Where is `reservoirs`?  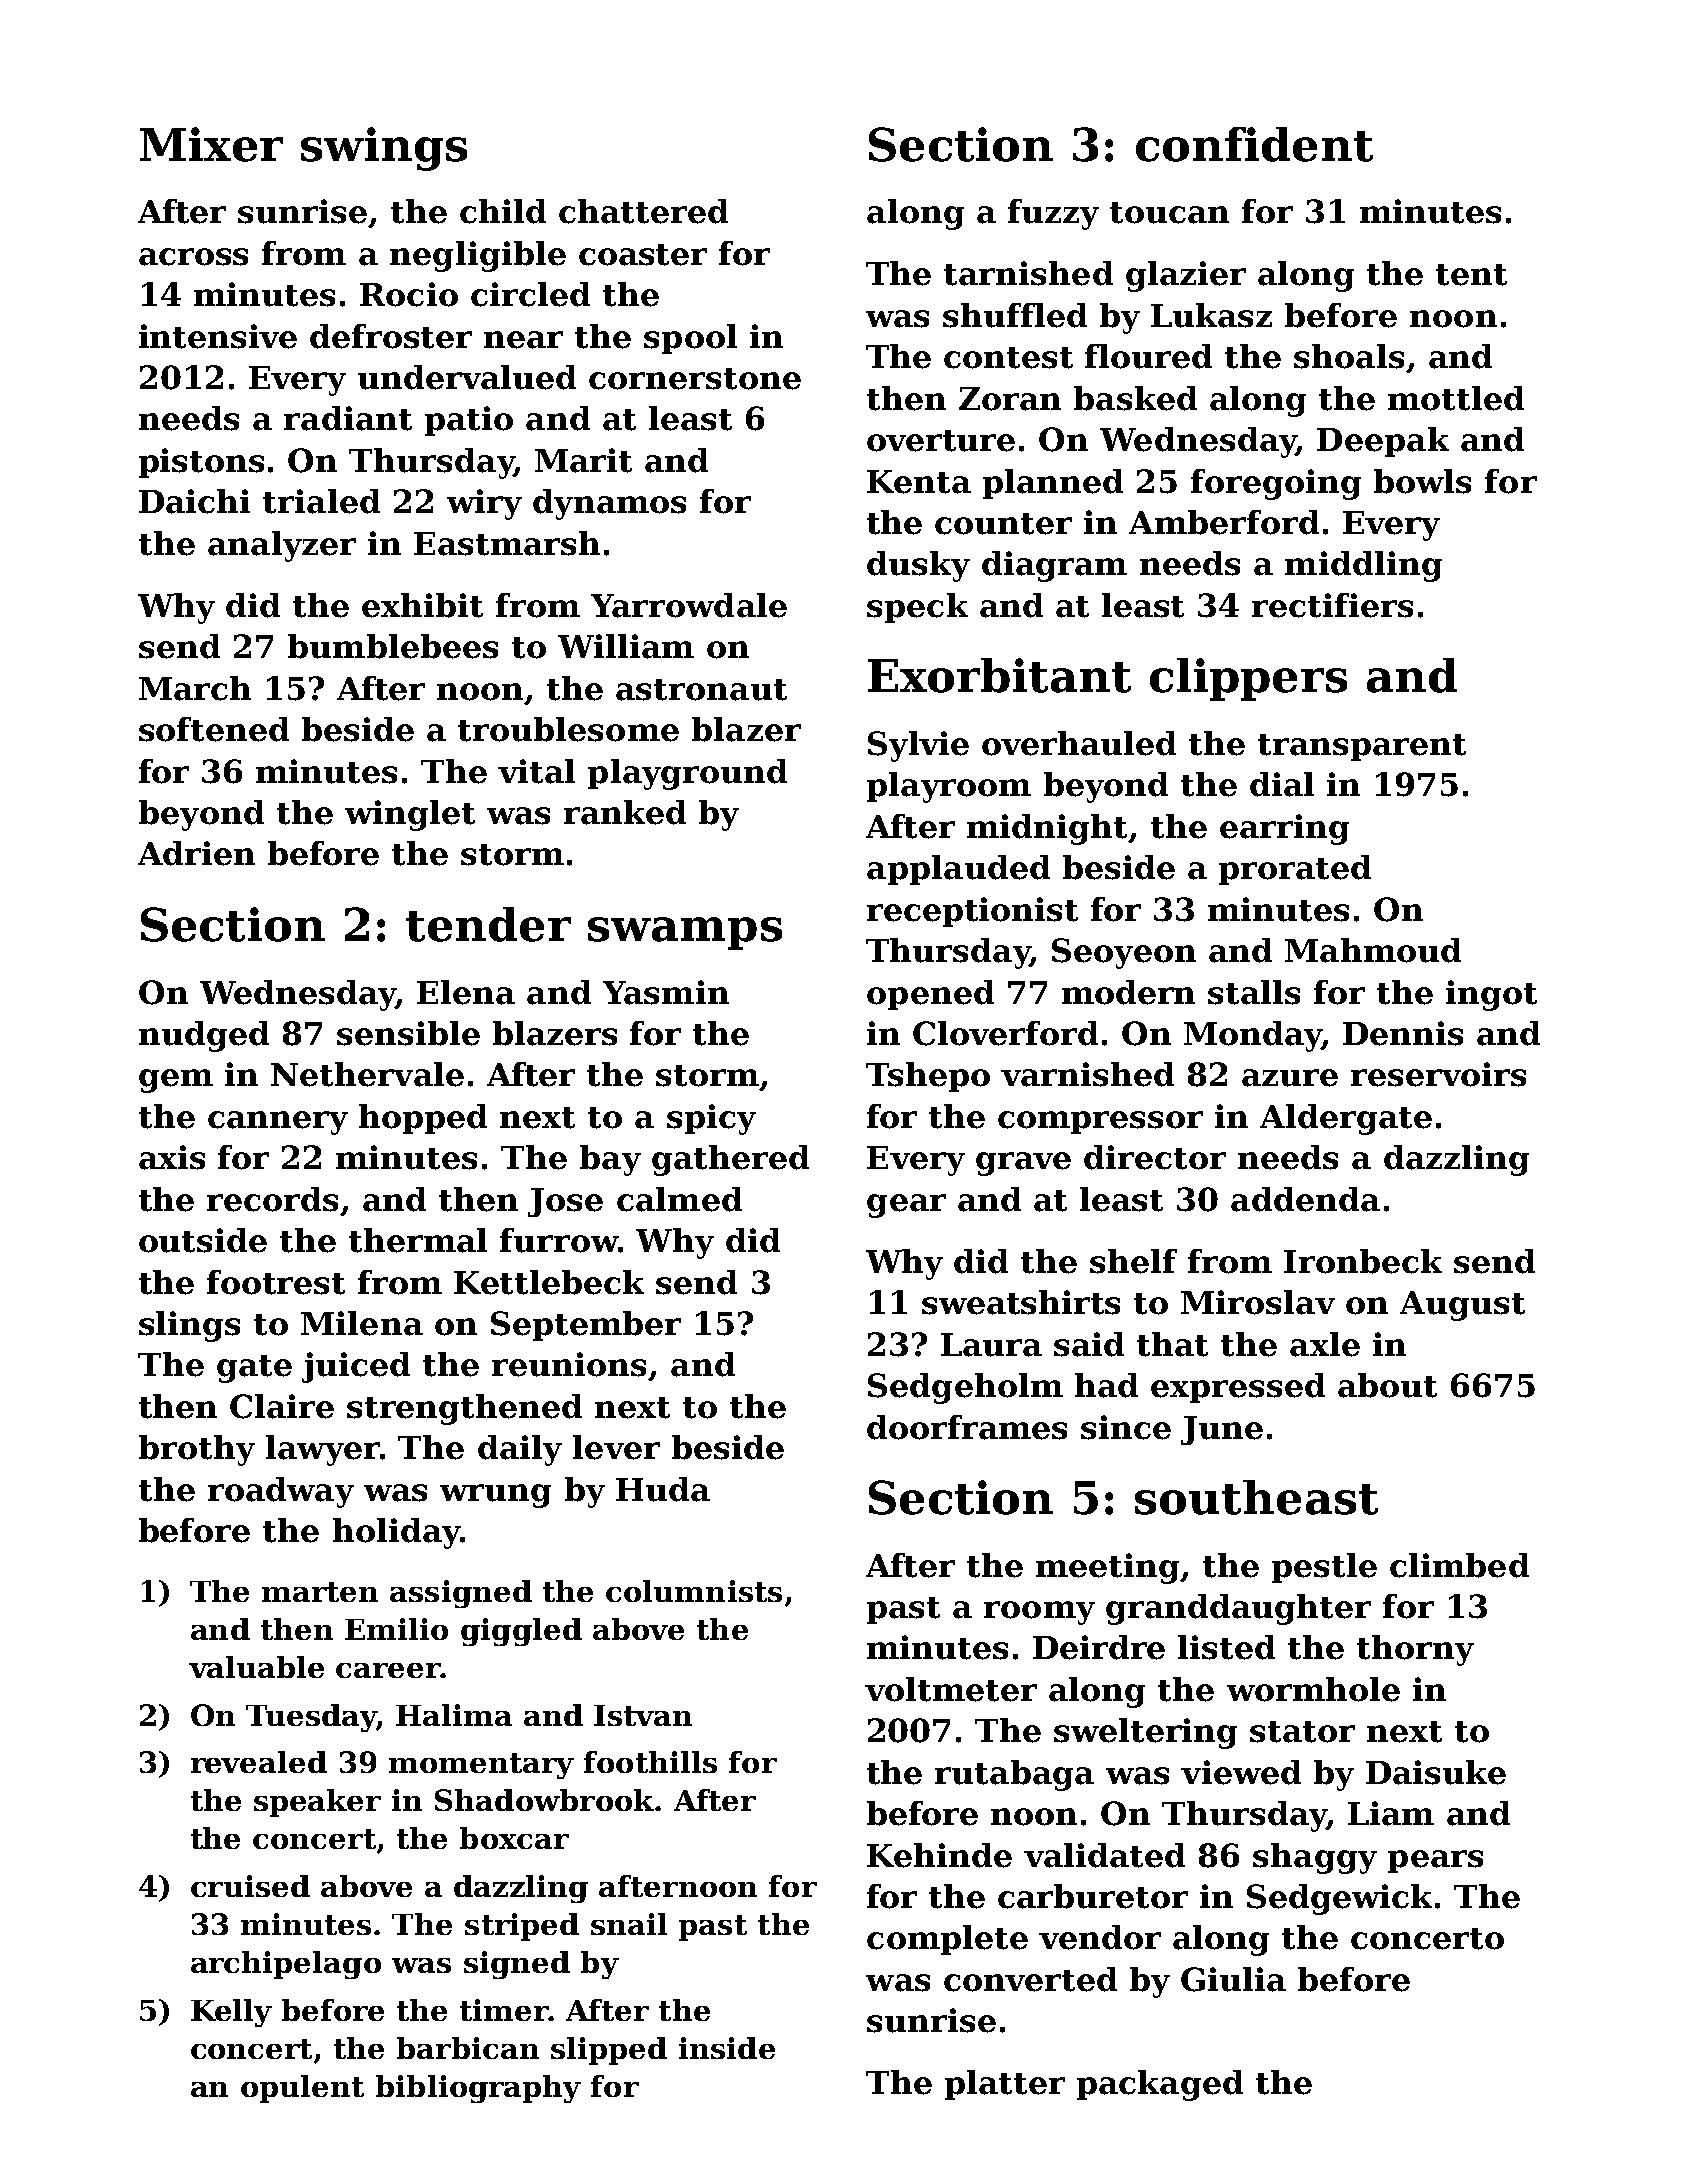 reservoirs is located at coordinates (1438, 1074).
